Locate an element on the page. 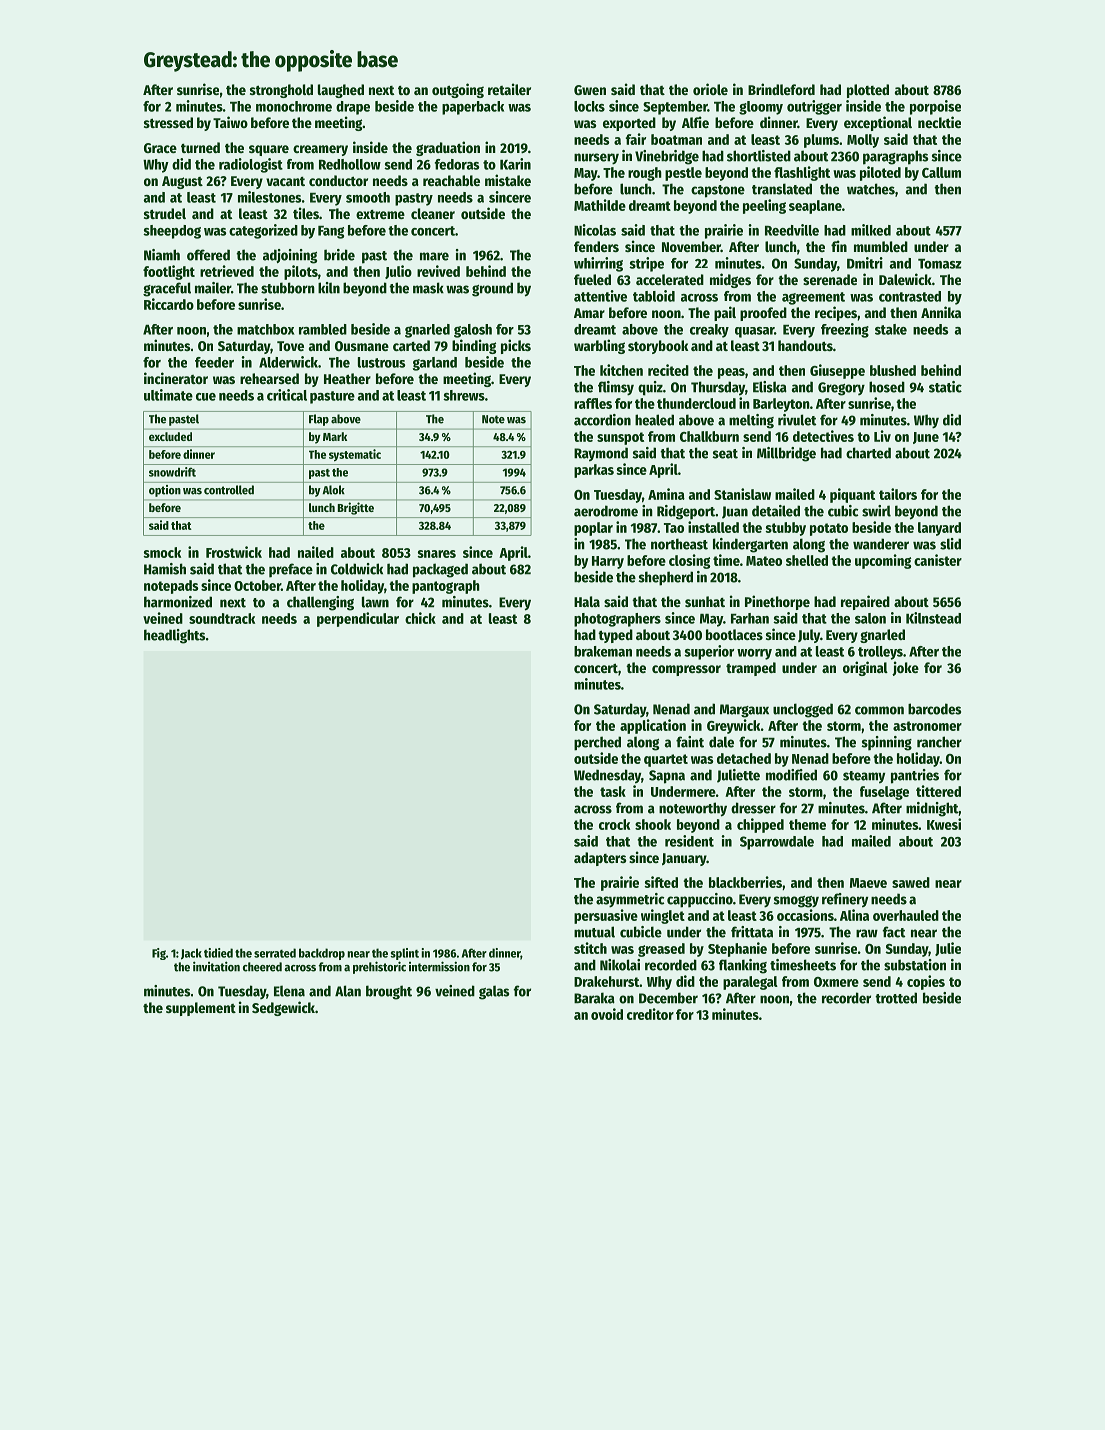 This document has height=1430, width=1105. necktie is located at coordinates (939, 122).
